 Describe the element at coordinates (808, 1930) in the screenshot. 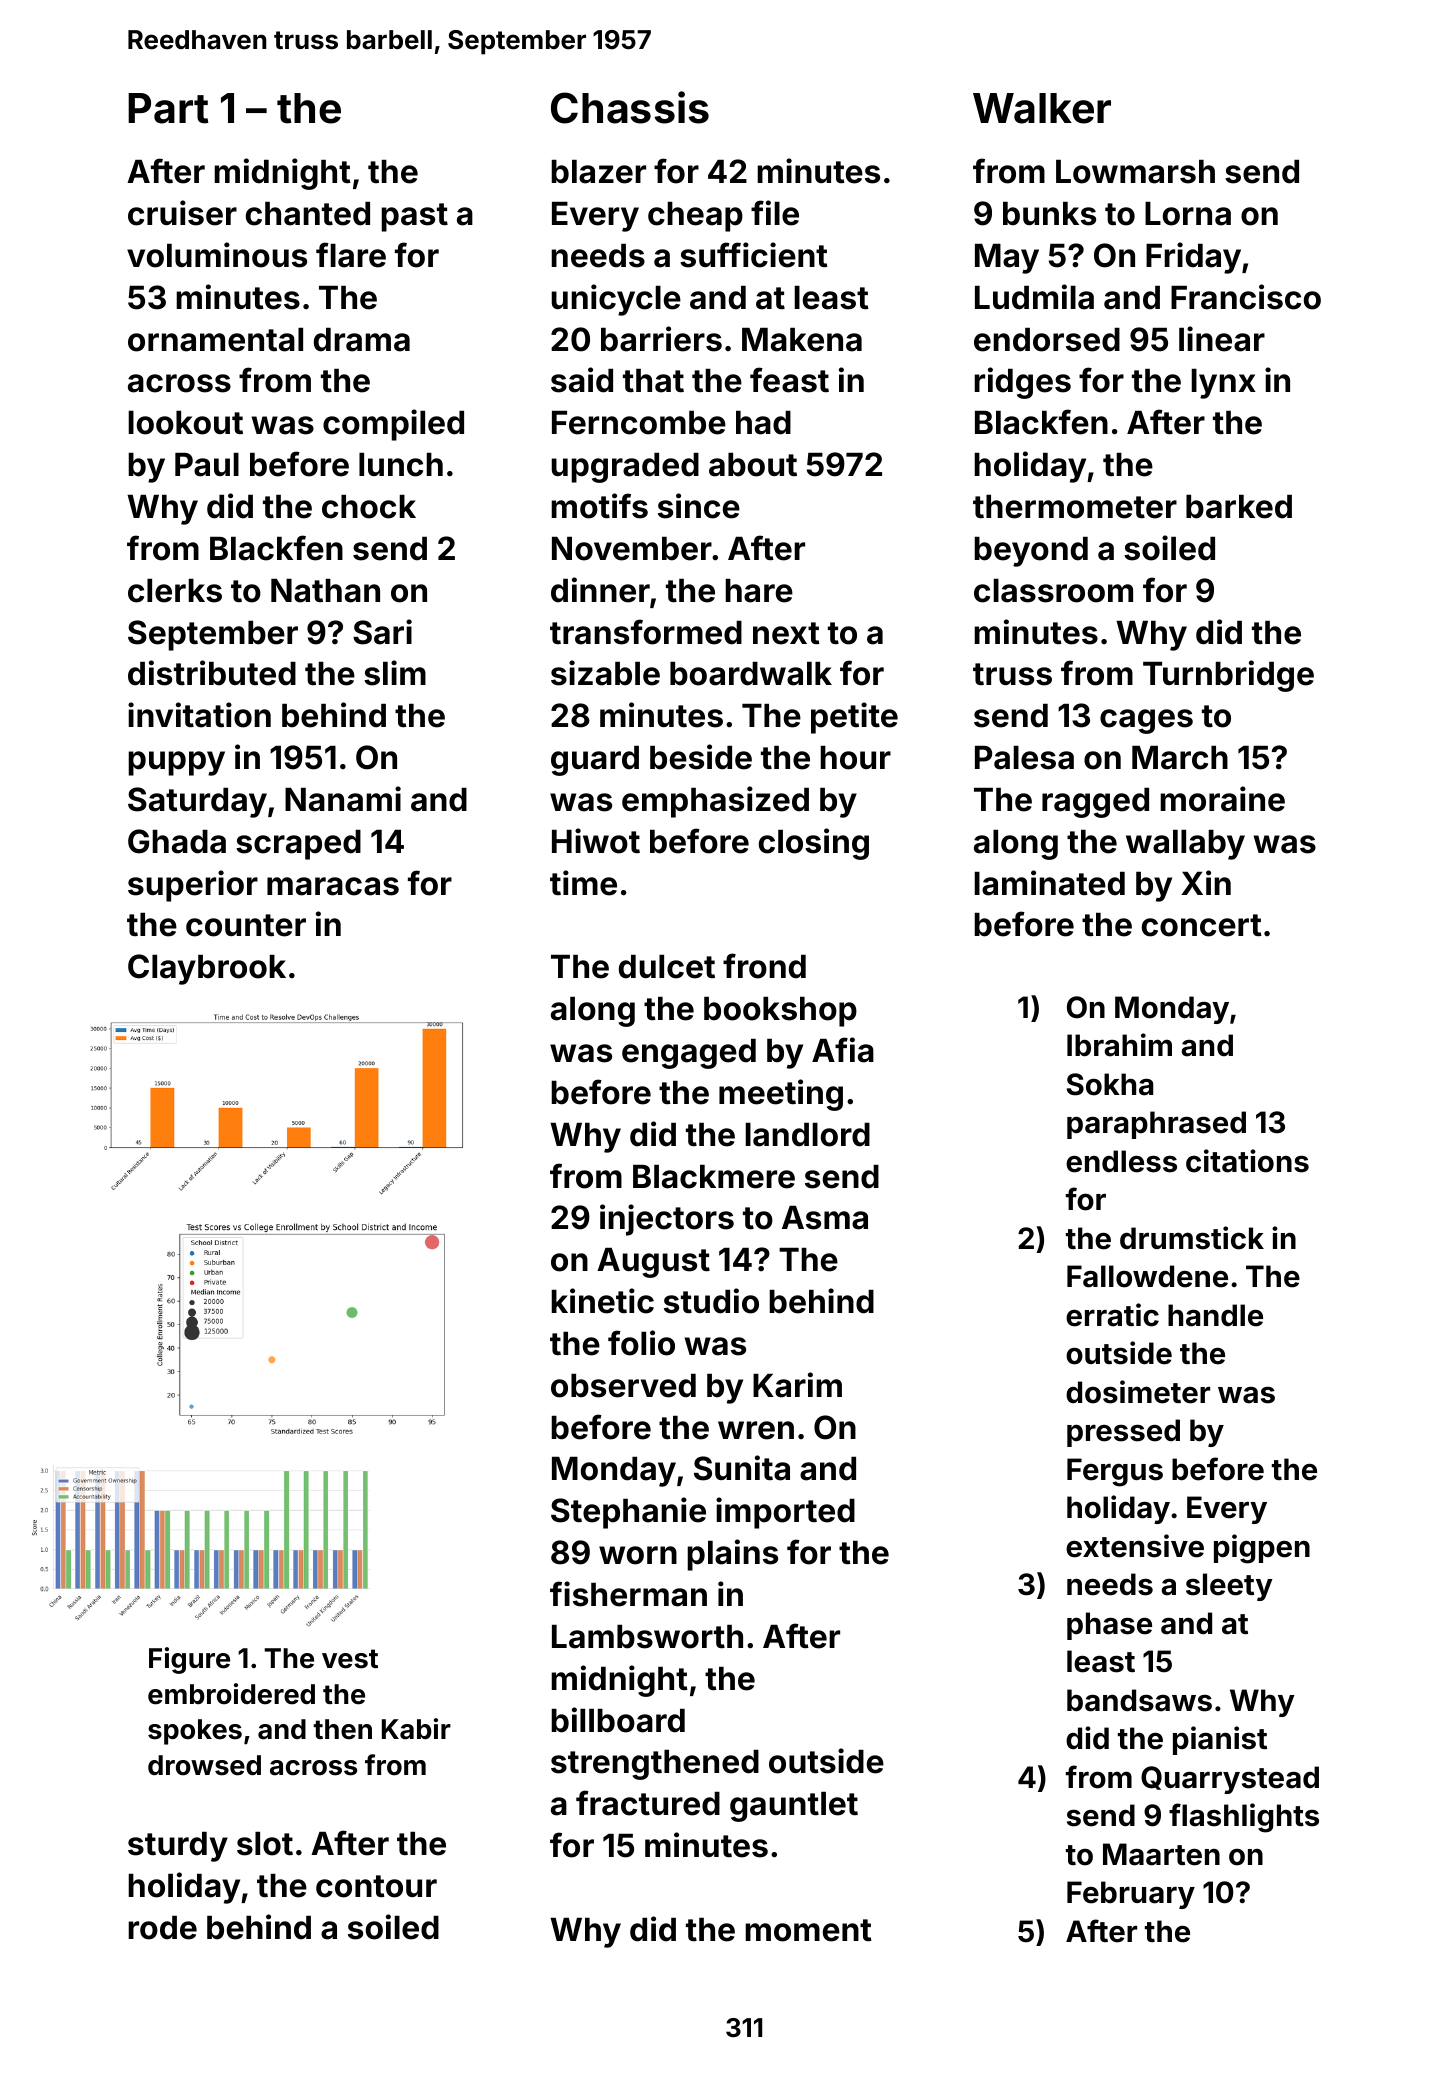

I see `moment` at that location.
